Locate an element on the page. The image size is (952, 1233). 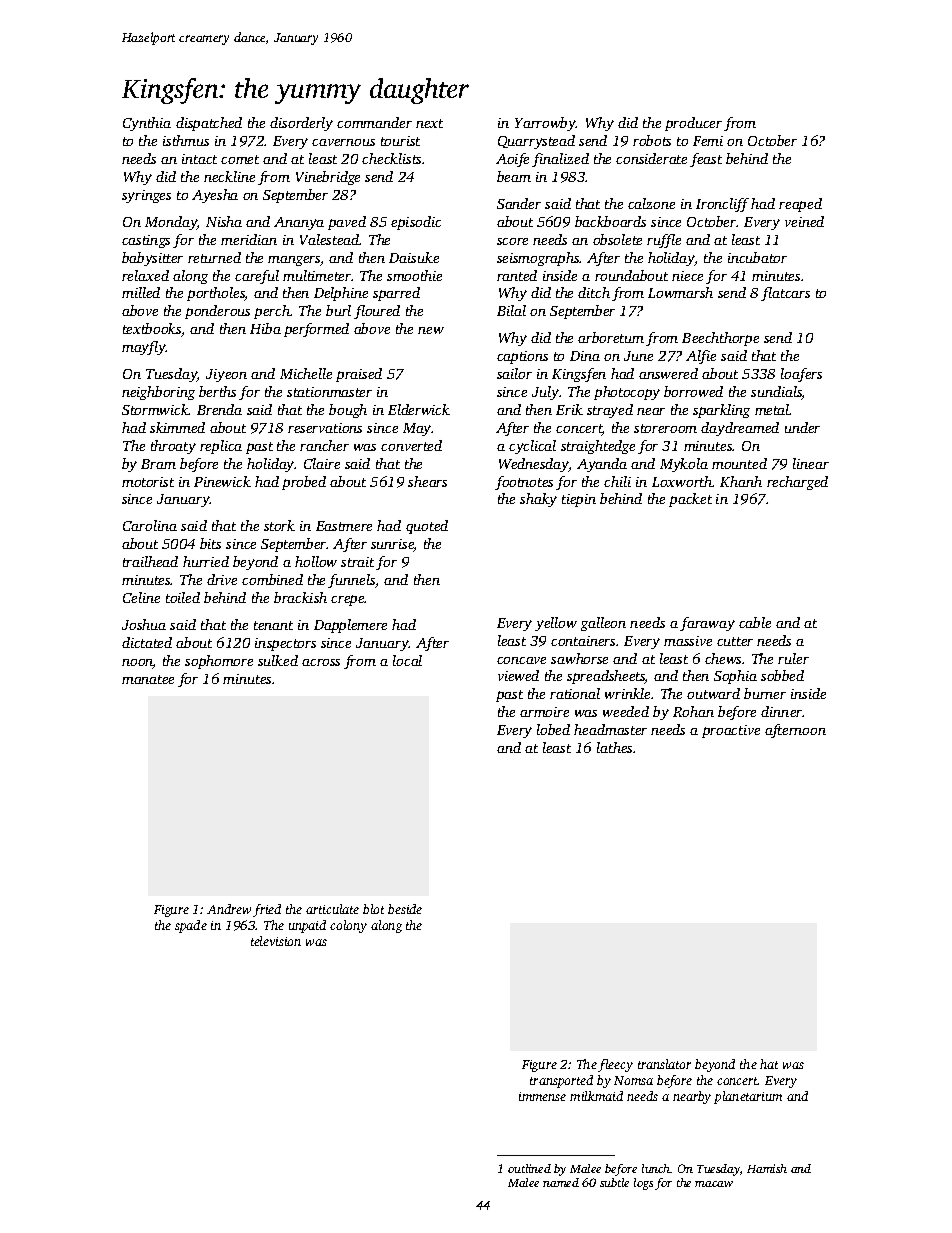
Ananya is located at coordinates (299, 223).
